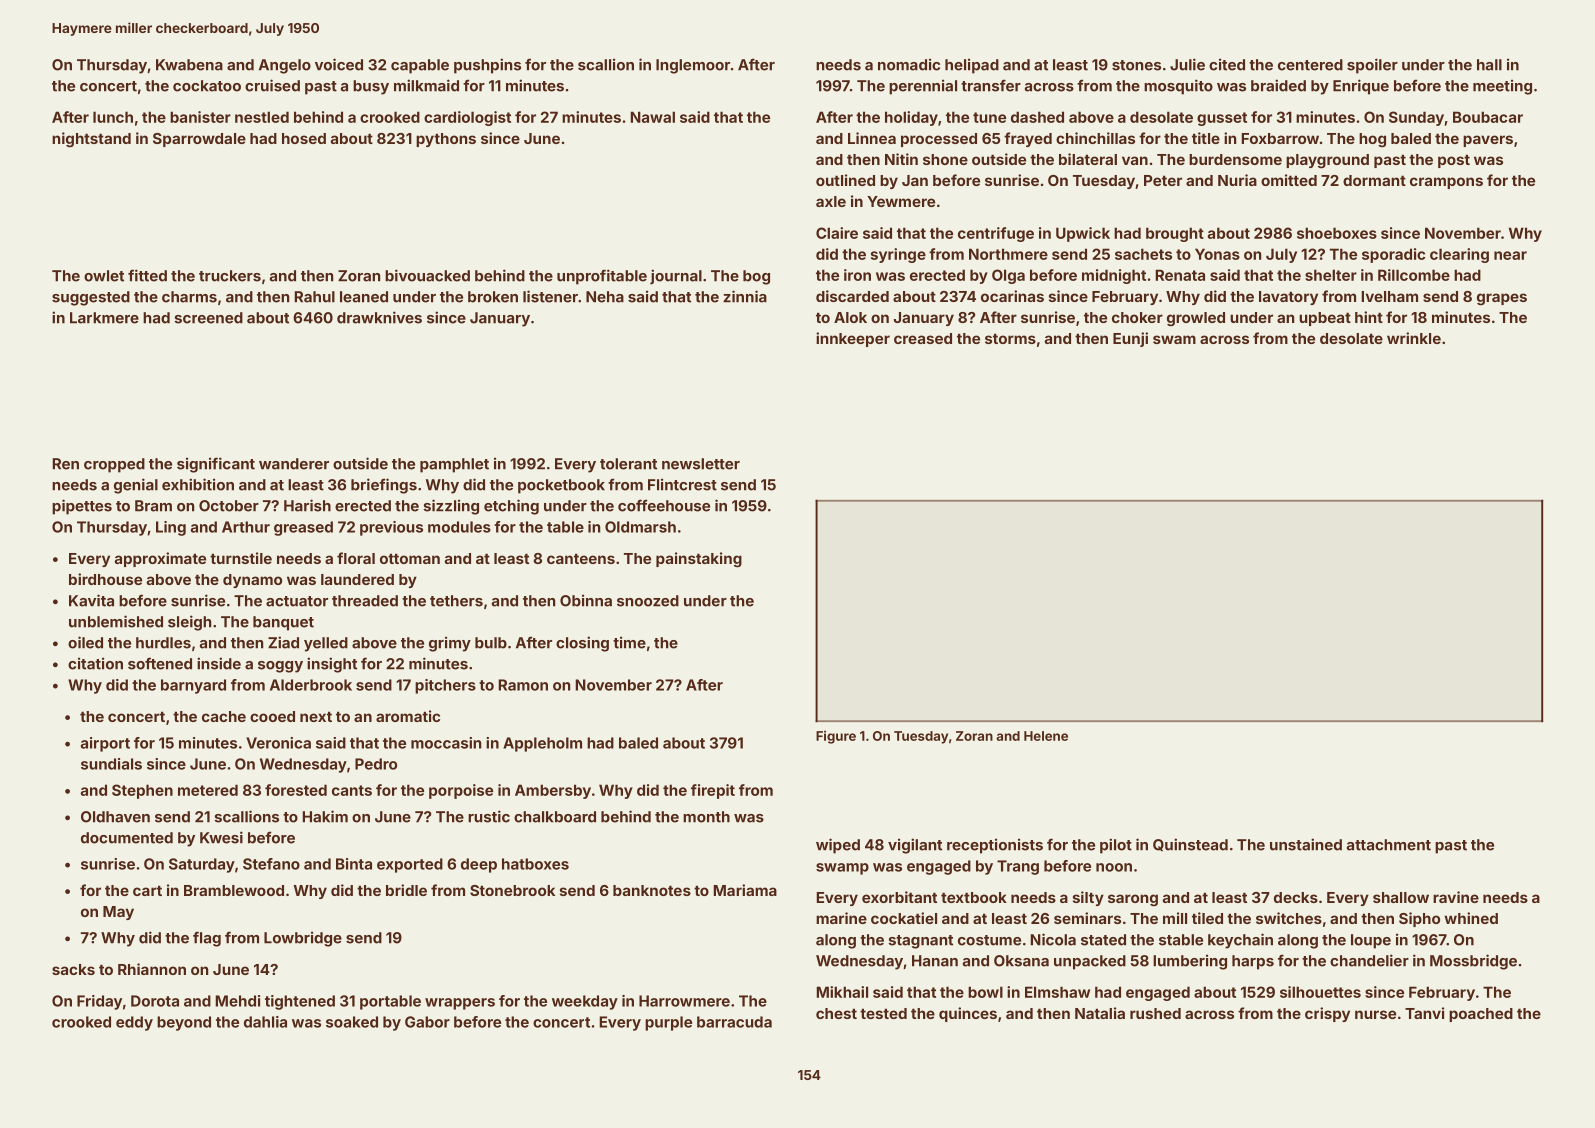  I want to click on wrinkle, so click(1414, 338).
